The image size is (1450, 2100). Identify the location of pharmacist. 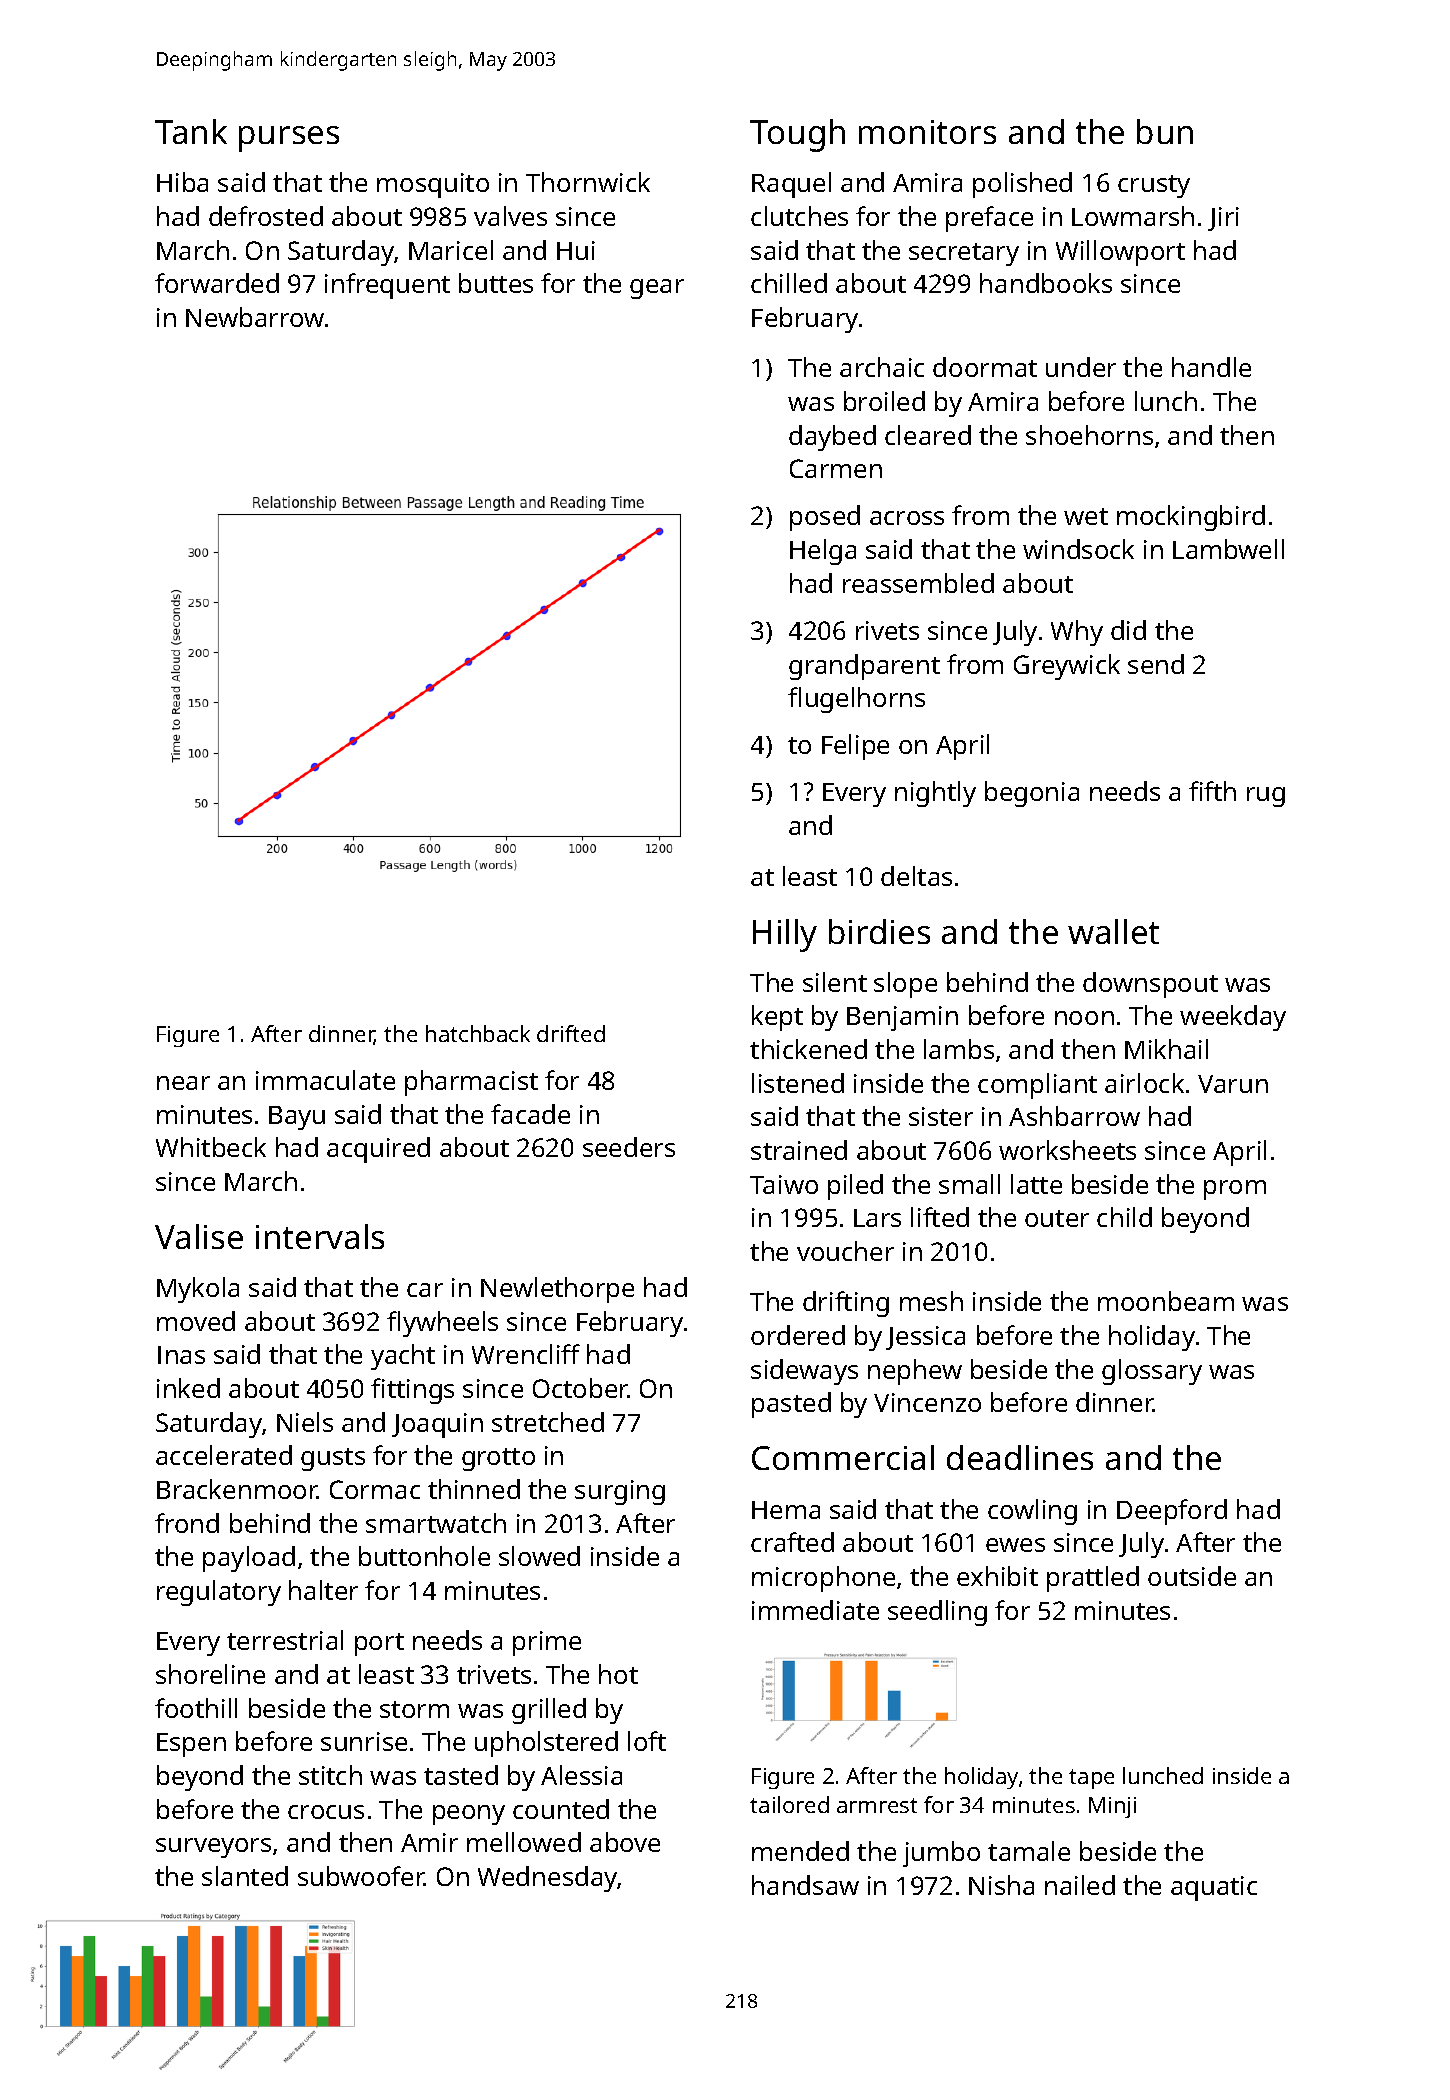
(471, 1083).
